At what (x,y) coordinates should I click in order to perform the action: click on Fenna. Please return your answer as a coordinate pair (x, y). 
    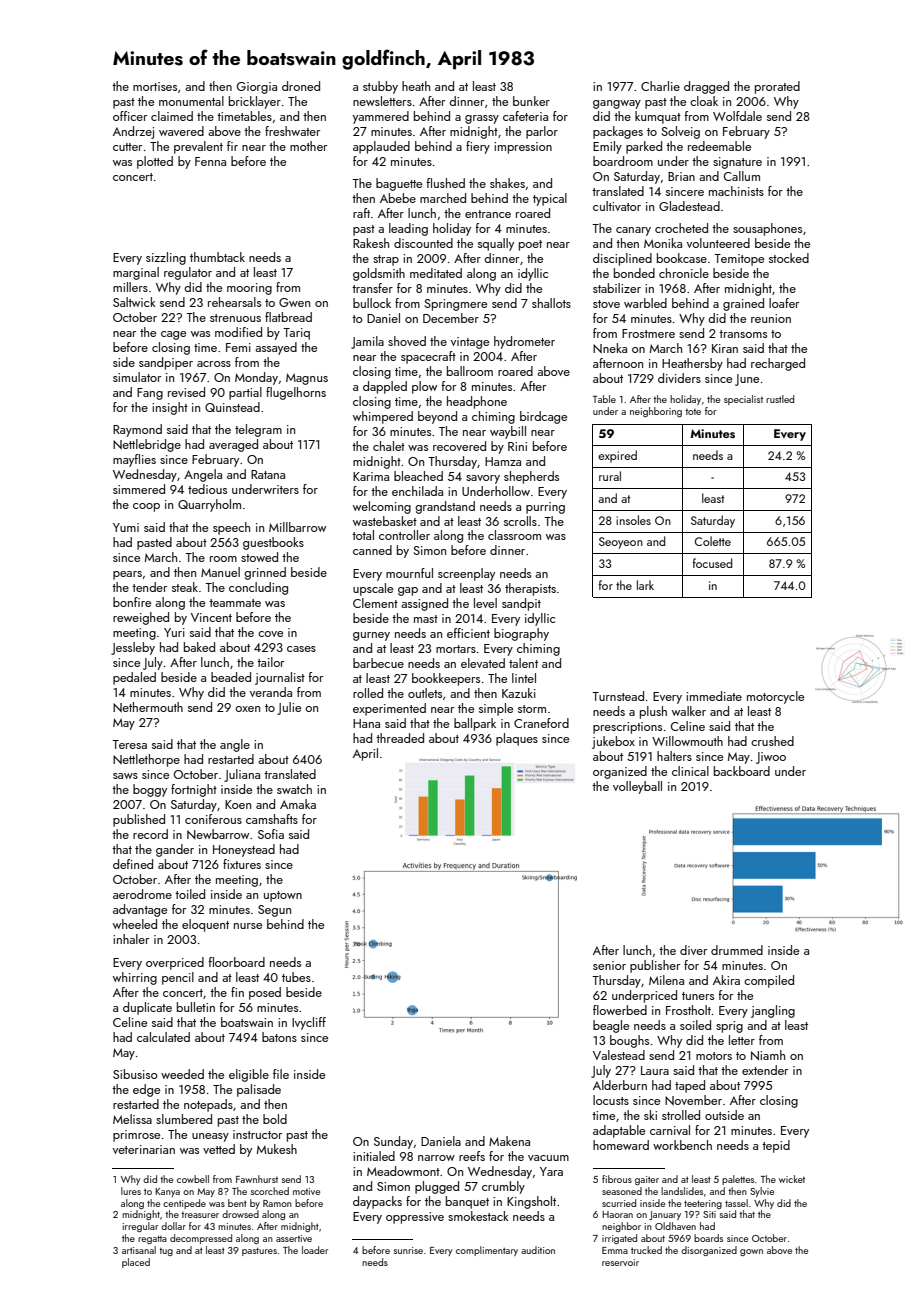
    Looking at the image, I should click on (210, 161).
